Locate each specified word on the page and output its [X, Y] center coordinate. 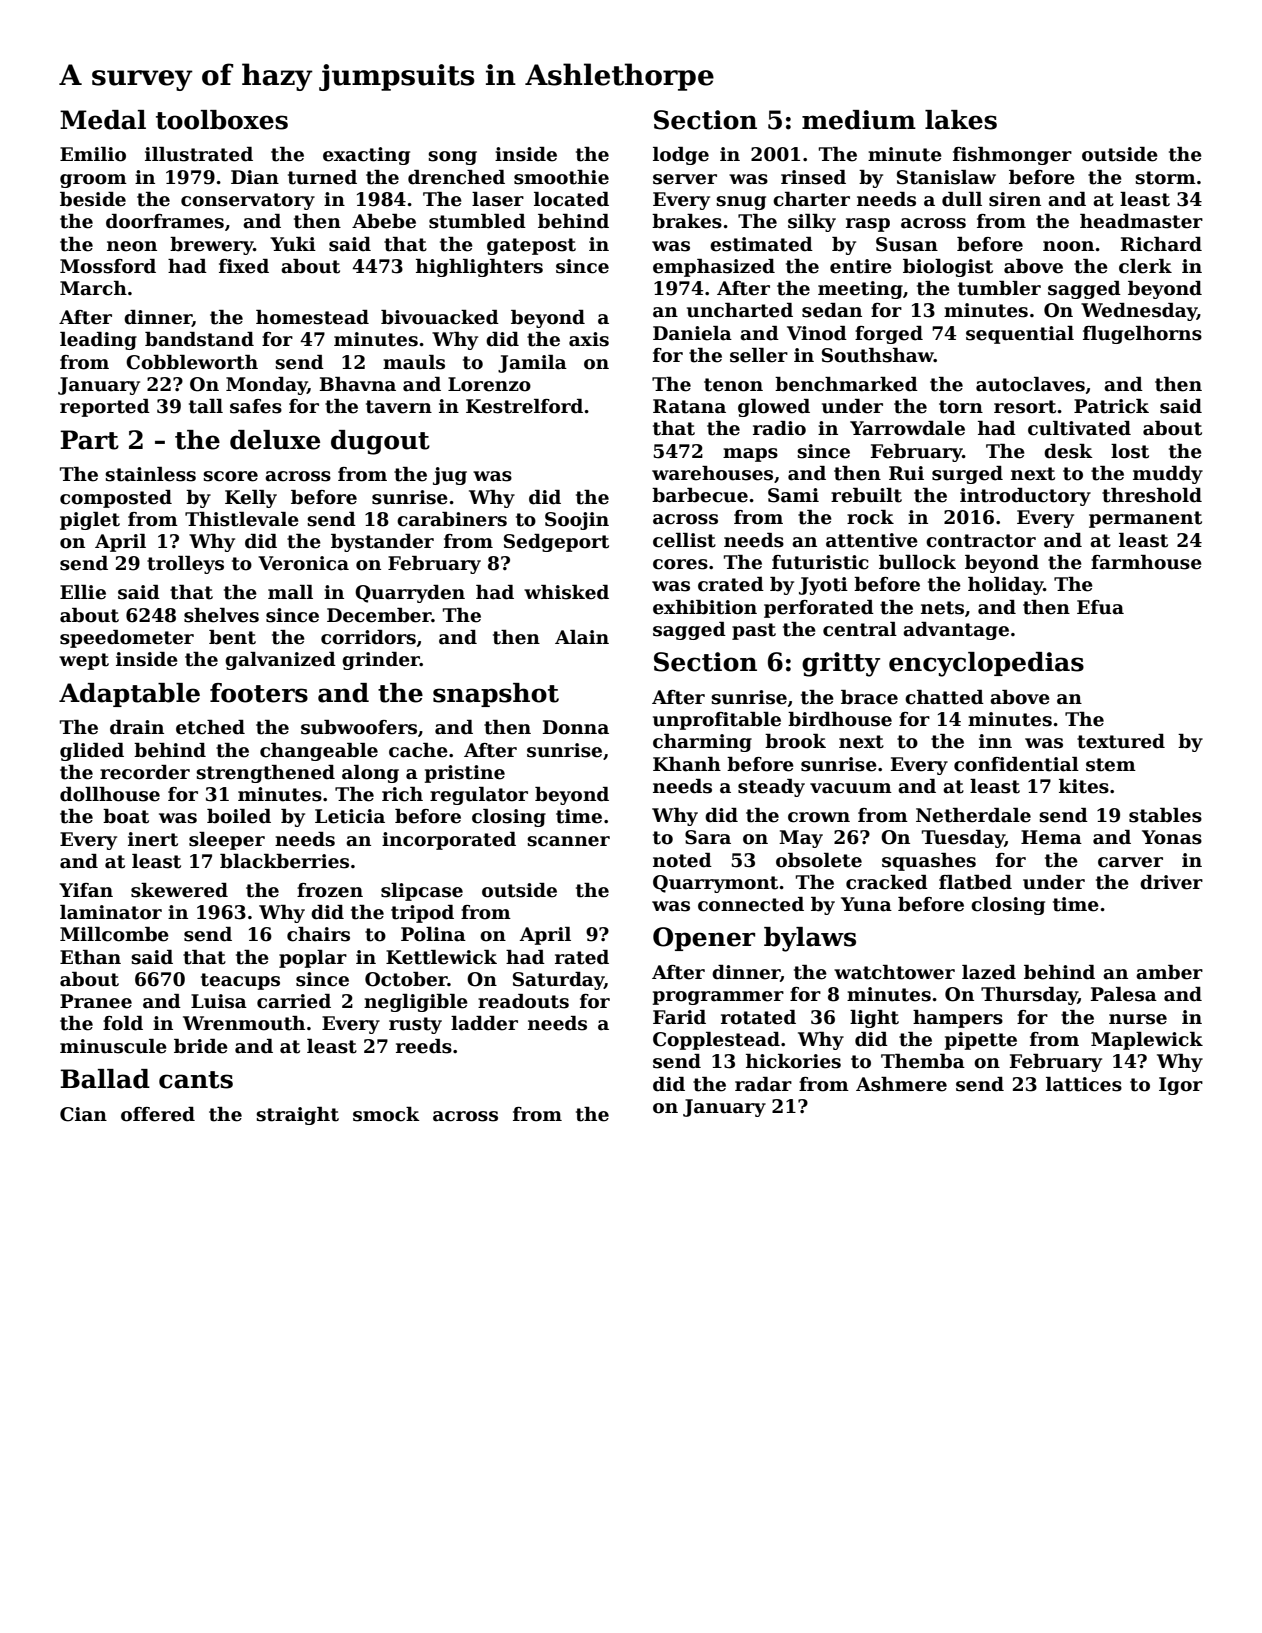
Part [89, 440]
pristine [465, 774]
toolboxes [222, 120]
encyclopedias [986, 664]
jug [450, 476]
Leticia [350, 816]
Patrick [1111, 406]
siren [1015, 199]
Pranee [96, 1001]
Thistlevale [242, 519]
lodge [681, 156]
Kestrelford [524, 406]
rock [870, 517]
